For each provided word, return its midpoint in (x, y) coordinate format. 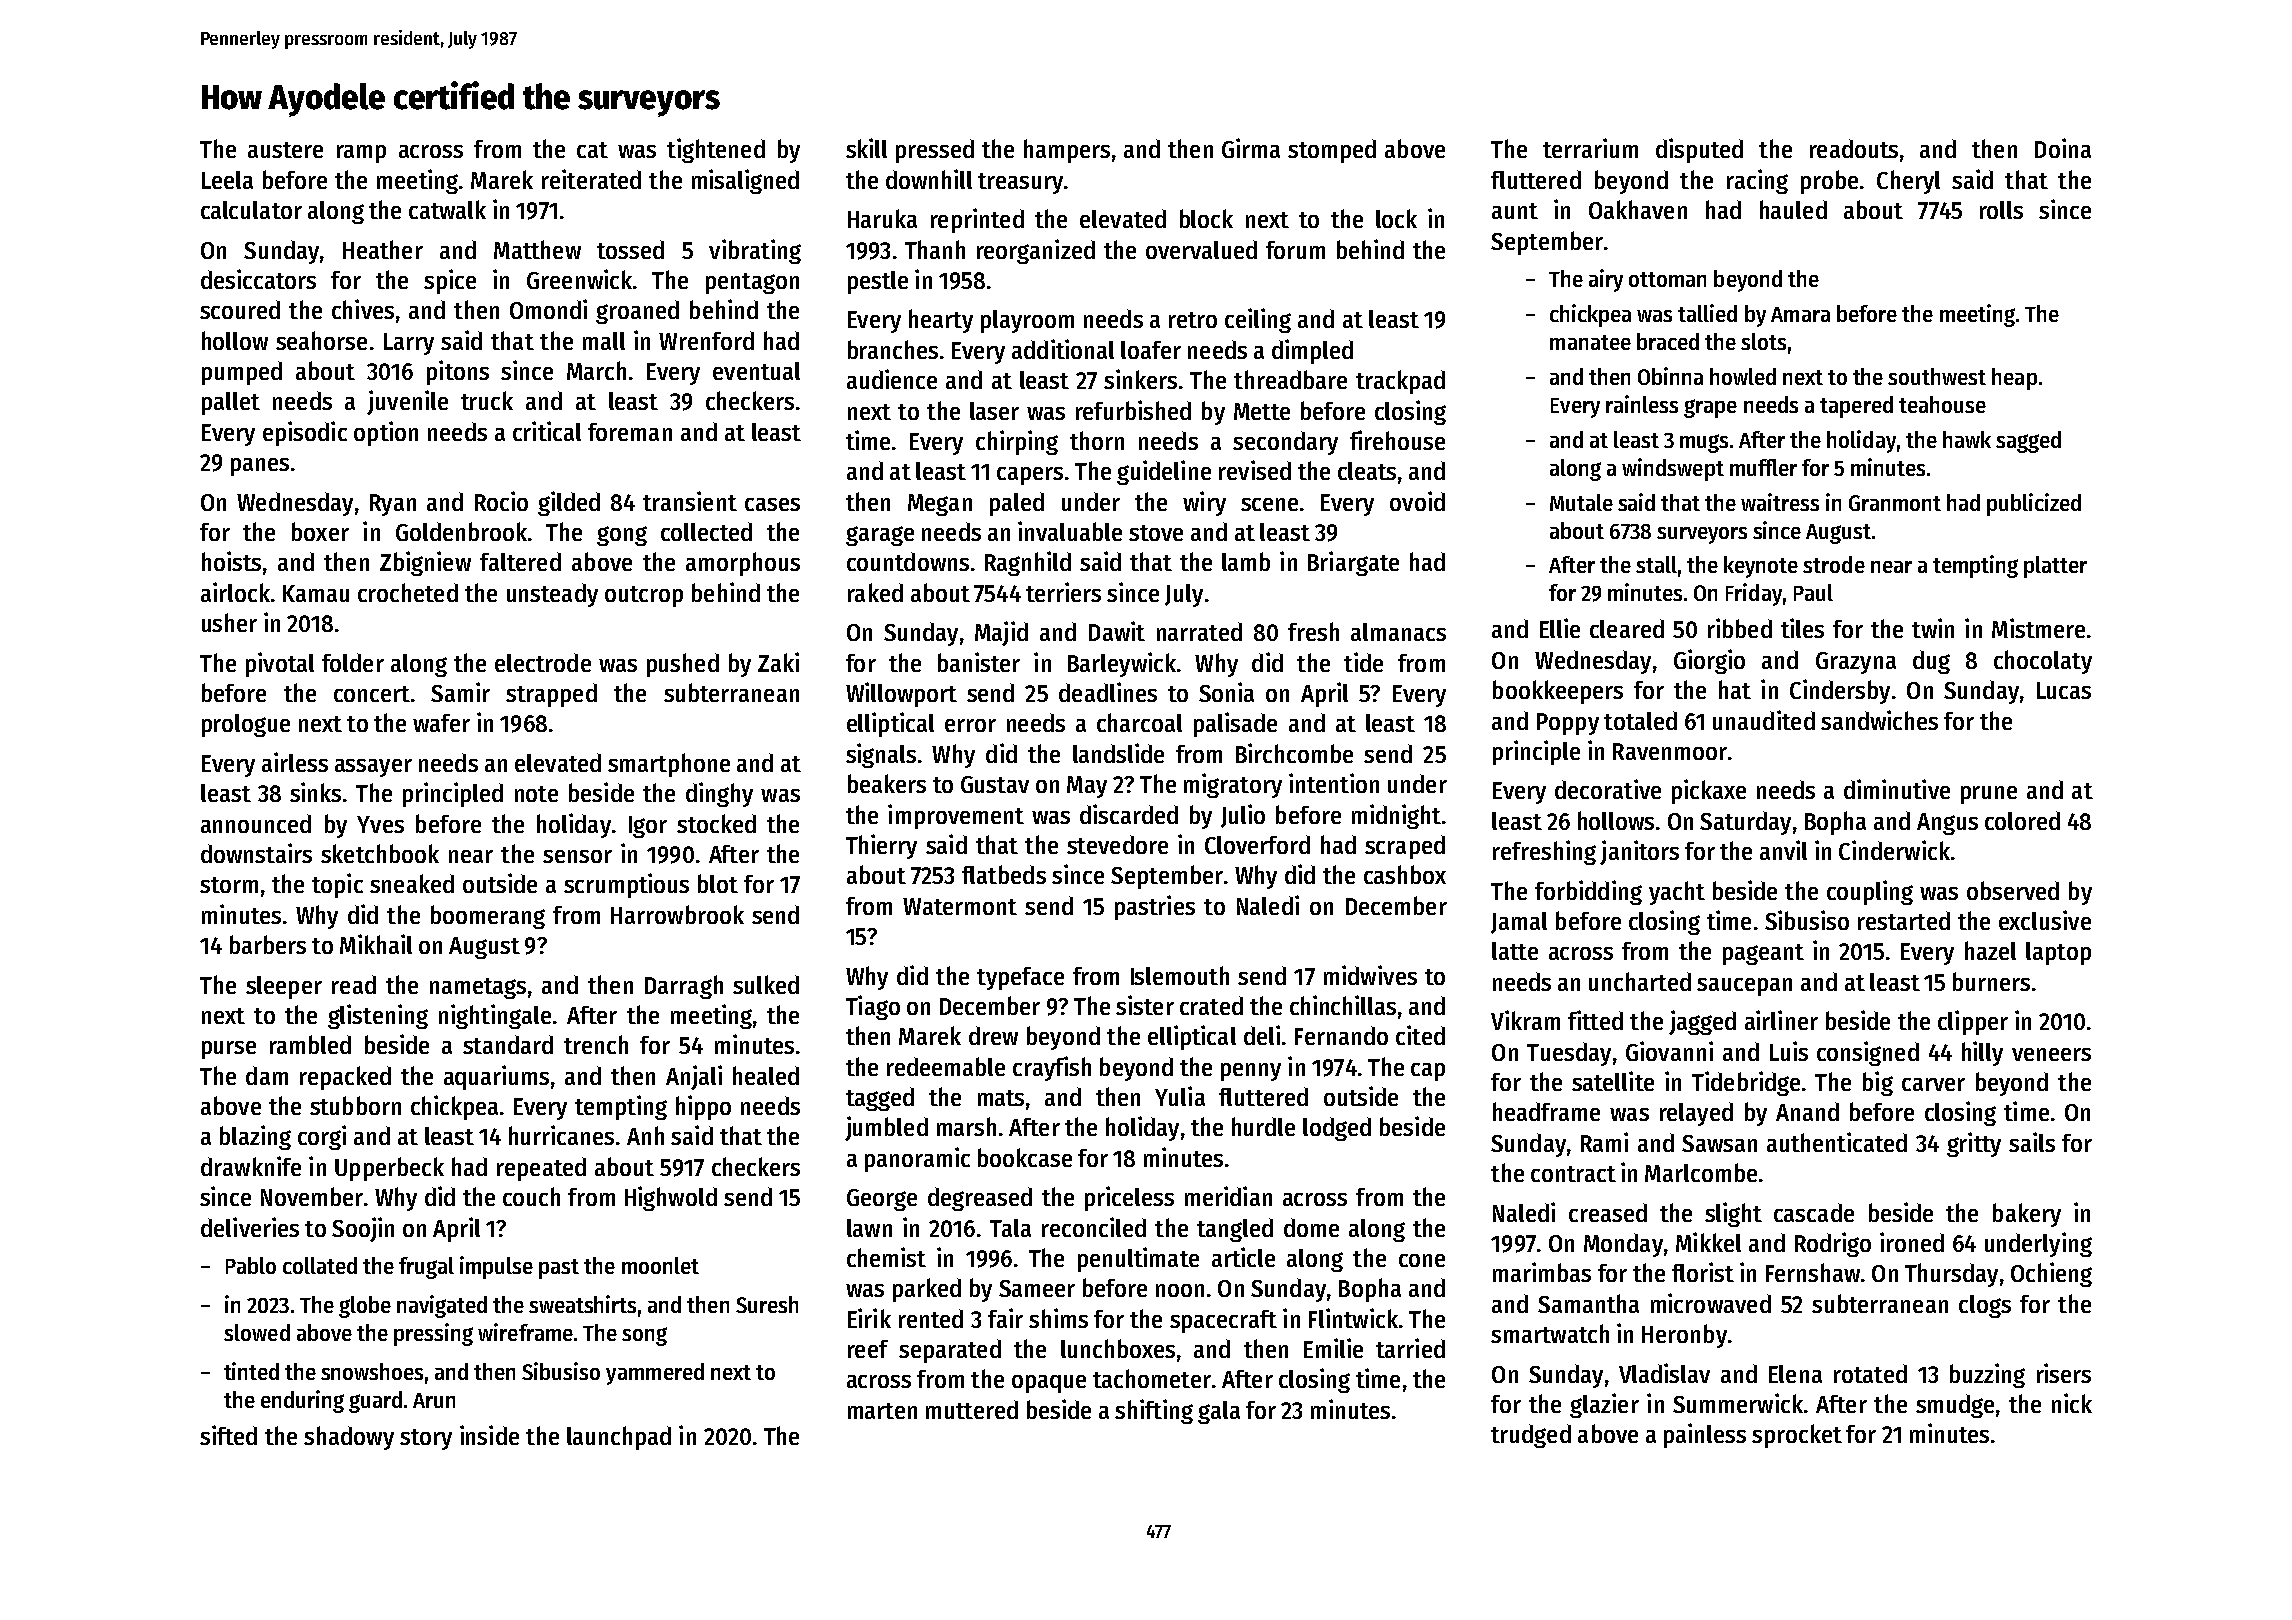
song (644, 1336)
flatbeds (1004, 874)
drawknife (251, 1166)
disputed (1699, 150)
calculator (251, 210)
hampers (1067, 151)
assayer (373, 768)
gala (1219, 1412)
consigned (1868, 1053)
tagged (880, 1099)
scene (1269, 504)
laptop (2058, 953)
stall (1656, 564)
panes (260, 467)
